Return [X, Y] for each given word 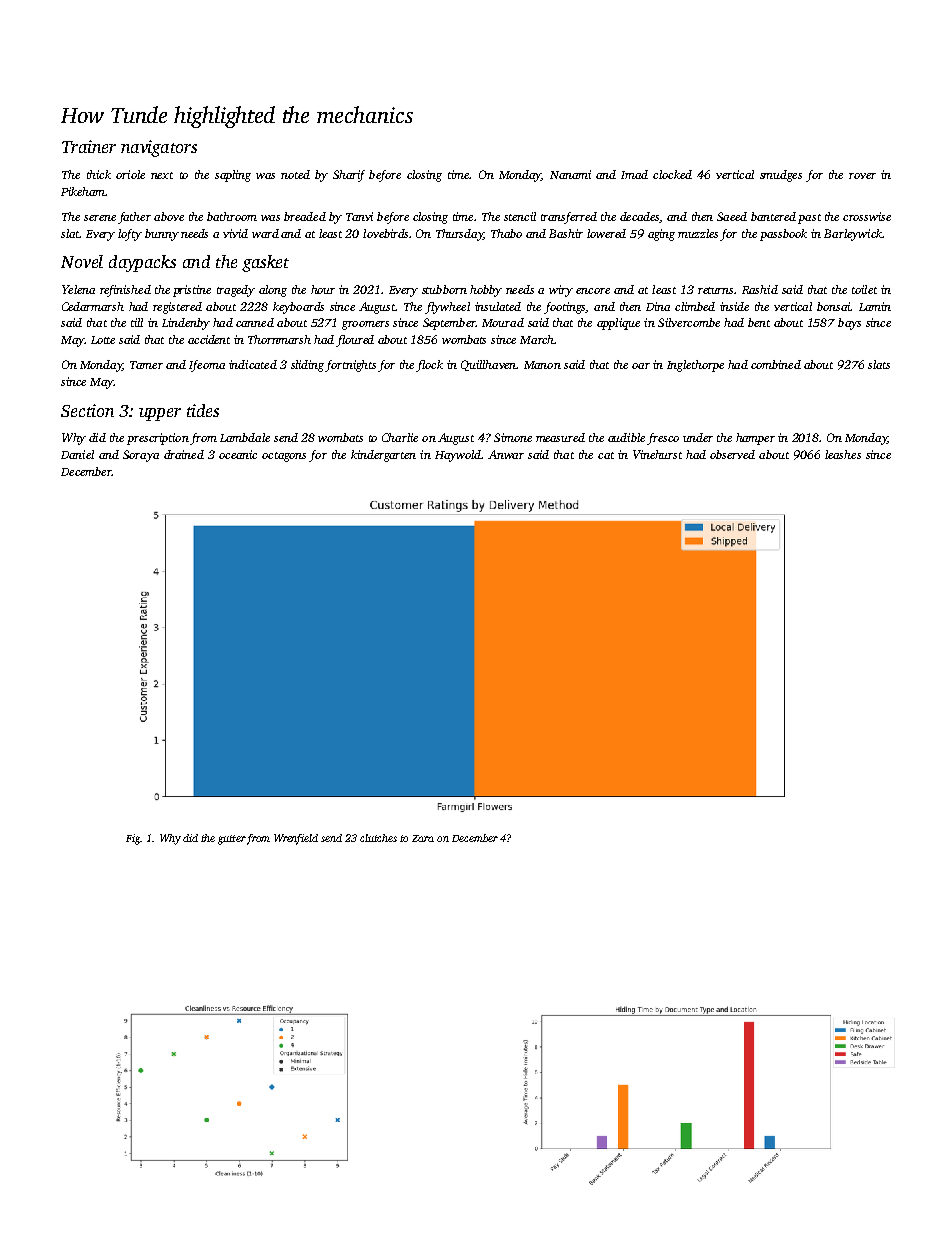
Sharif [349, 176]
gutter [232, 840]
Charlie [400, 437]
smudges [781, 176]
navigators [159, 148]
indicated [253, 364]
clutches [378, 838]
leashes [843, 454]
